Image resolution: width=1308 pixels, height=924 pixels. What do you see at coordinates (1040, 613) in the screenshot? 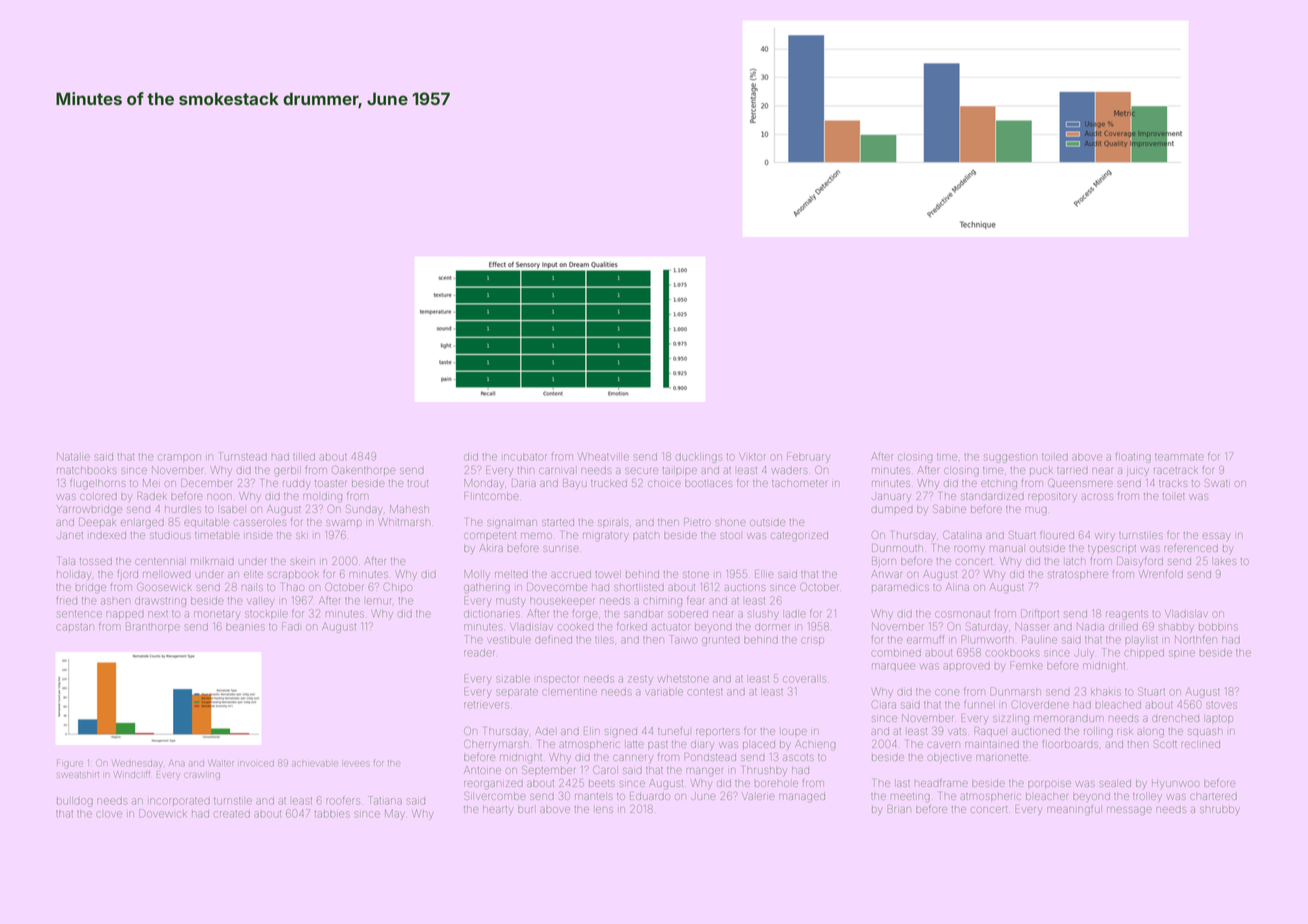
I see `Driftport` at bounding box center [1040, 613].
